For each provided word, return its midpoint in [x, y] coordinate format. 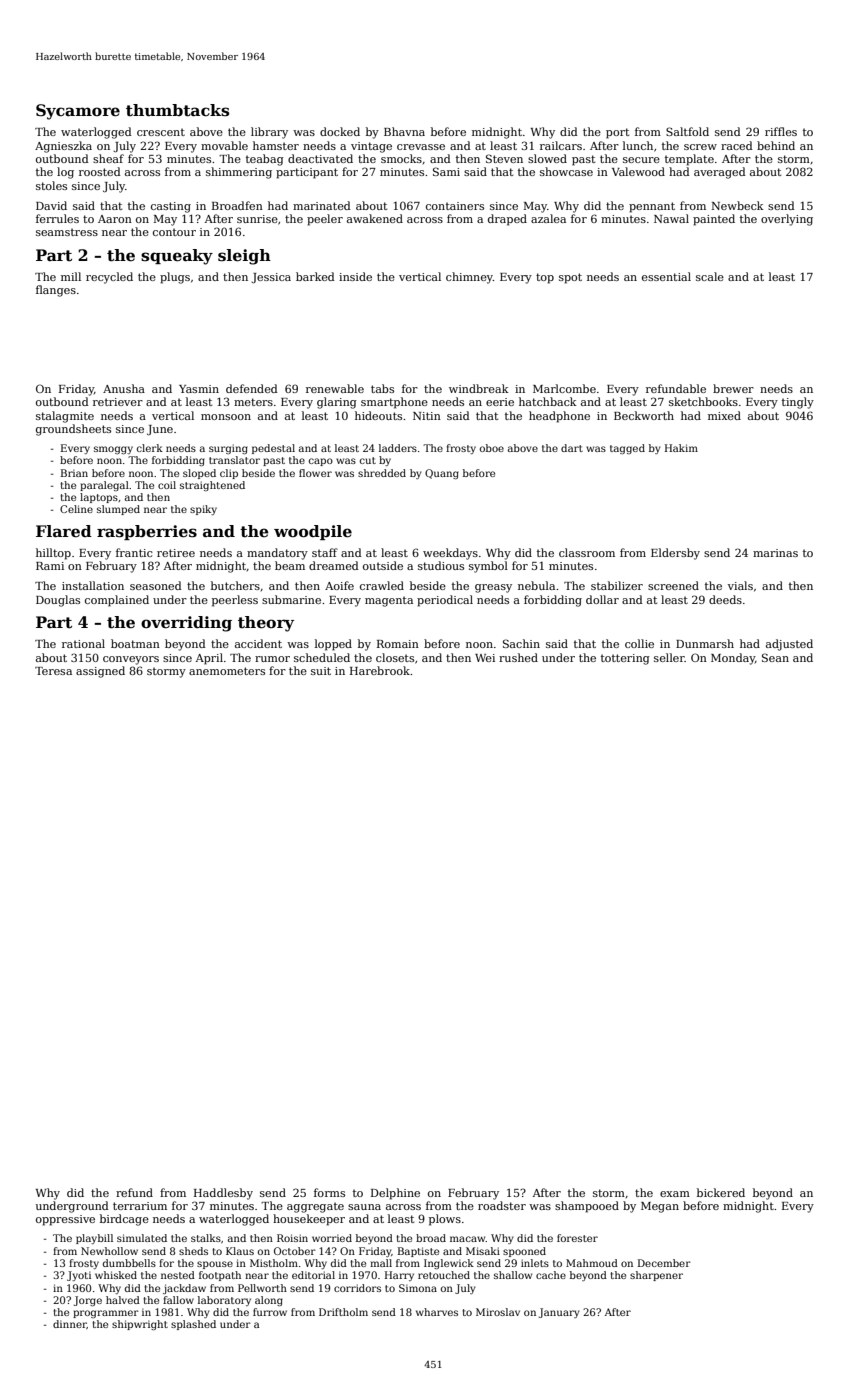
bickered [721, 1192]
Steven [504, 158]
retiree [176, 553]
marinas [775, 553]
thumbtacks [177, 110]
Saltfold [687, 131]
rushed [518, 657]
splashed [193, 1325]
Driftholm [343, 1312]
